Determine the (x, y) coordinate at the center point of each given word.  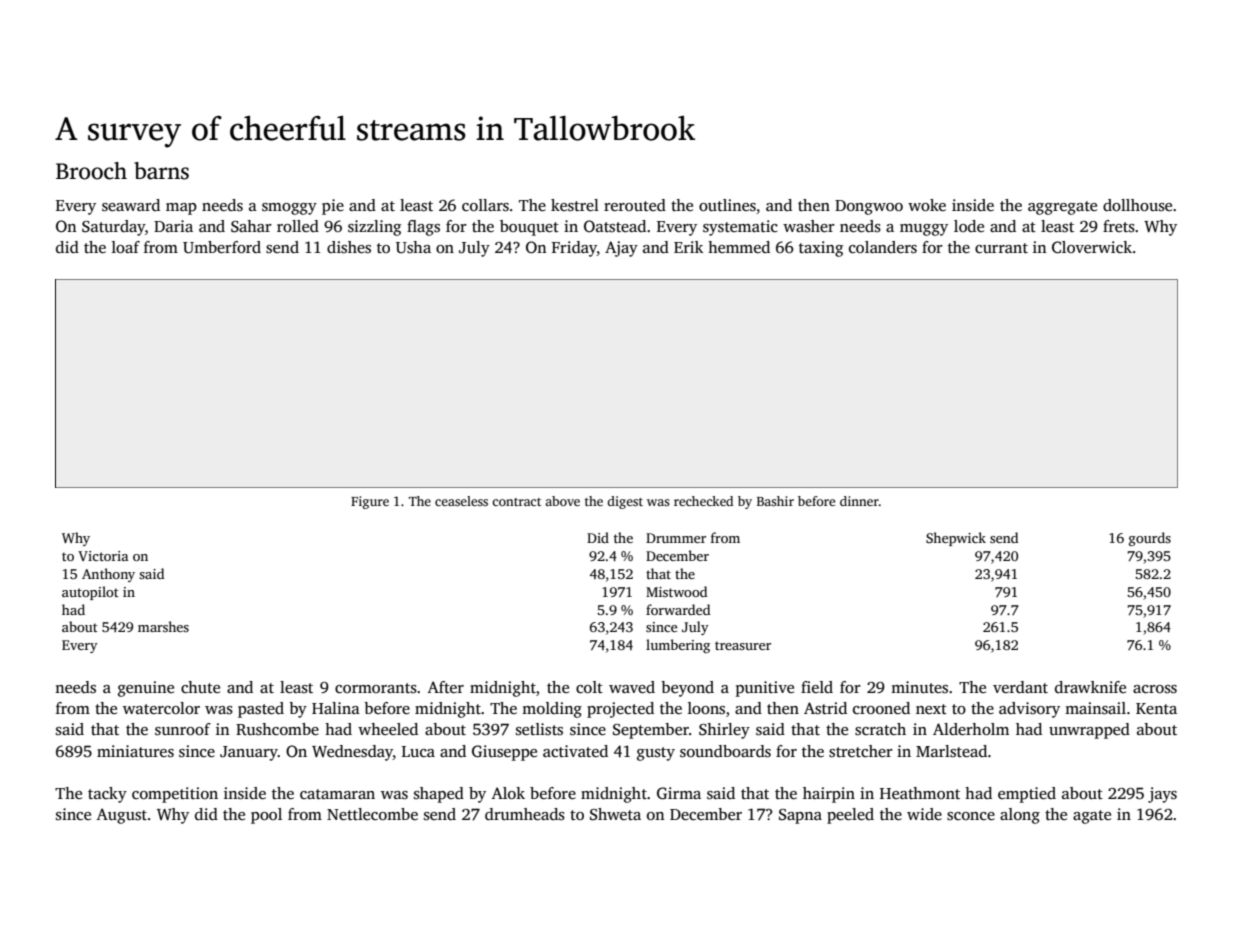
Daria (173, 226)
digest (625, 502)
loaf (126, 247)
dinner (859, 501)
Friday (574, 249)
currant (1001, 248)
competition (175, 795)
